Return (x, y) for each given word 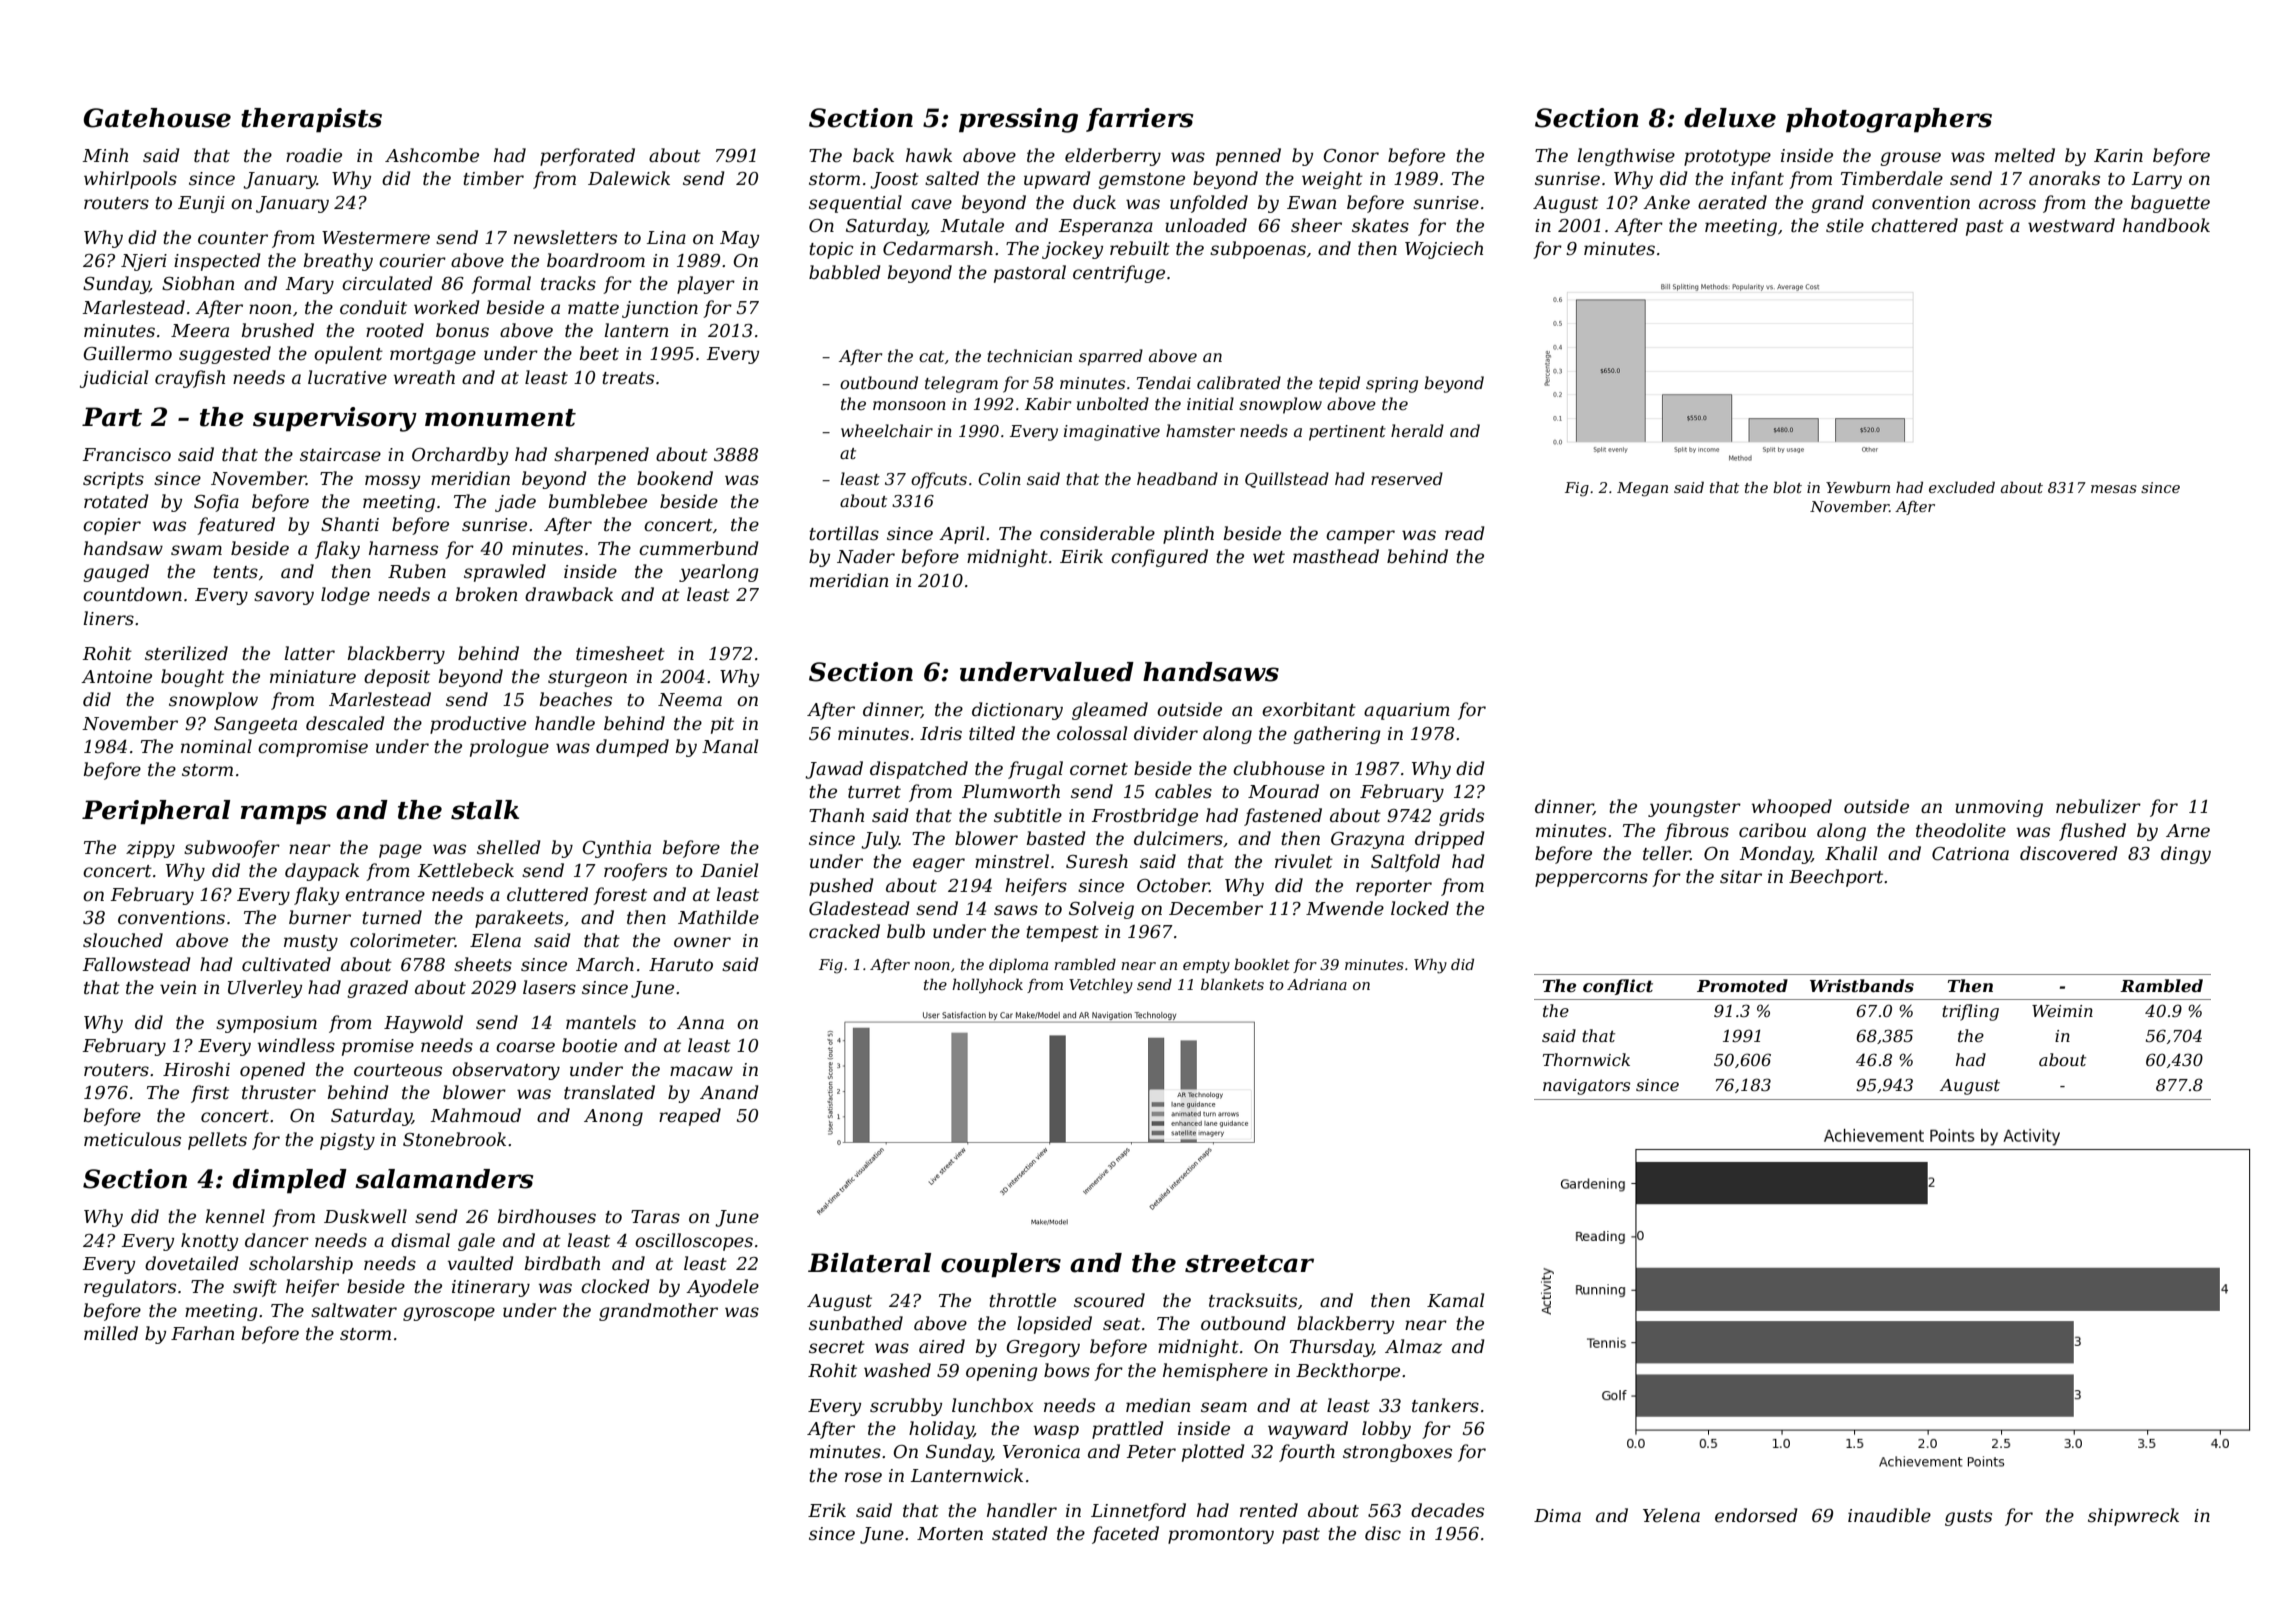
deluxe (1730, 118)
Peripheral (156, 812)
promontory (1221, 1536)
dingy (2186, 855)
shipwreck (2133, 1517)
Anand (729, 1092)
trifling (1970, 1012)
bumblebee (598, 501)
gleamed (1110, 711)
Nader (866, 556)
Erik (827, 1510)
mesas (2114, 489)
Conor (1351, 155)
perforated (587, 157)
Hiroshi (196, 1069)
